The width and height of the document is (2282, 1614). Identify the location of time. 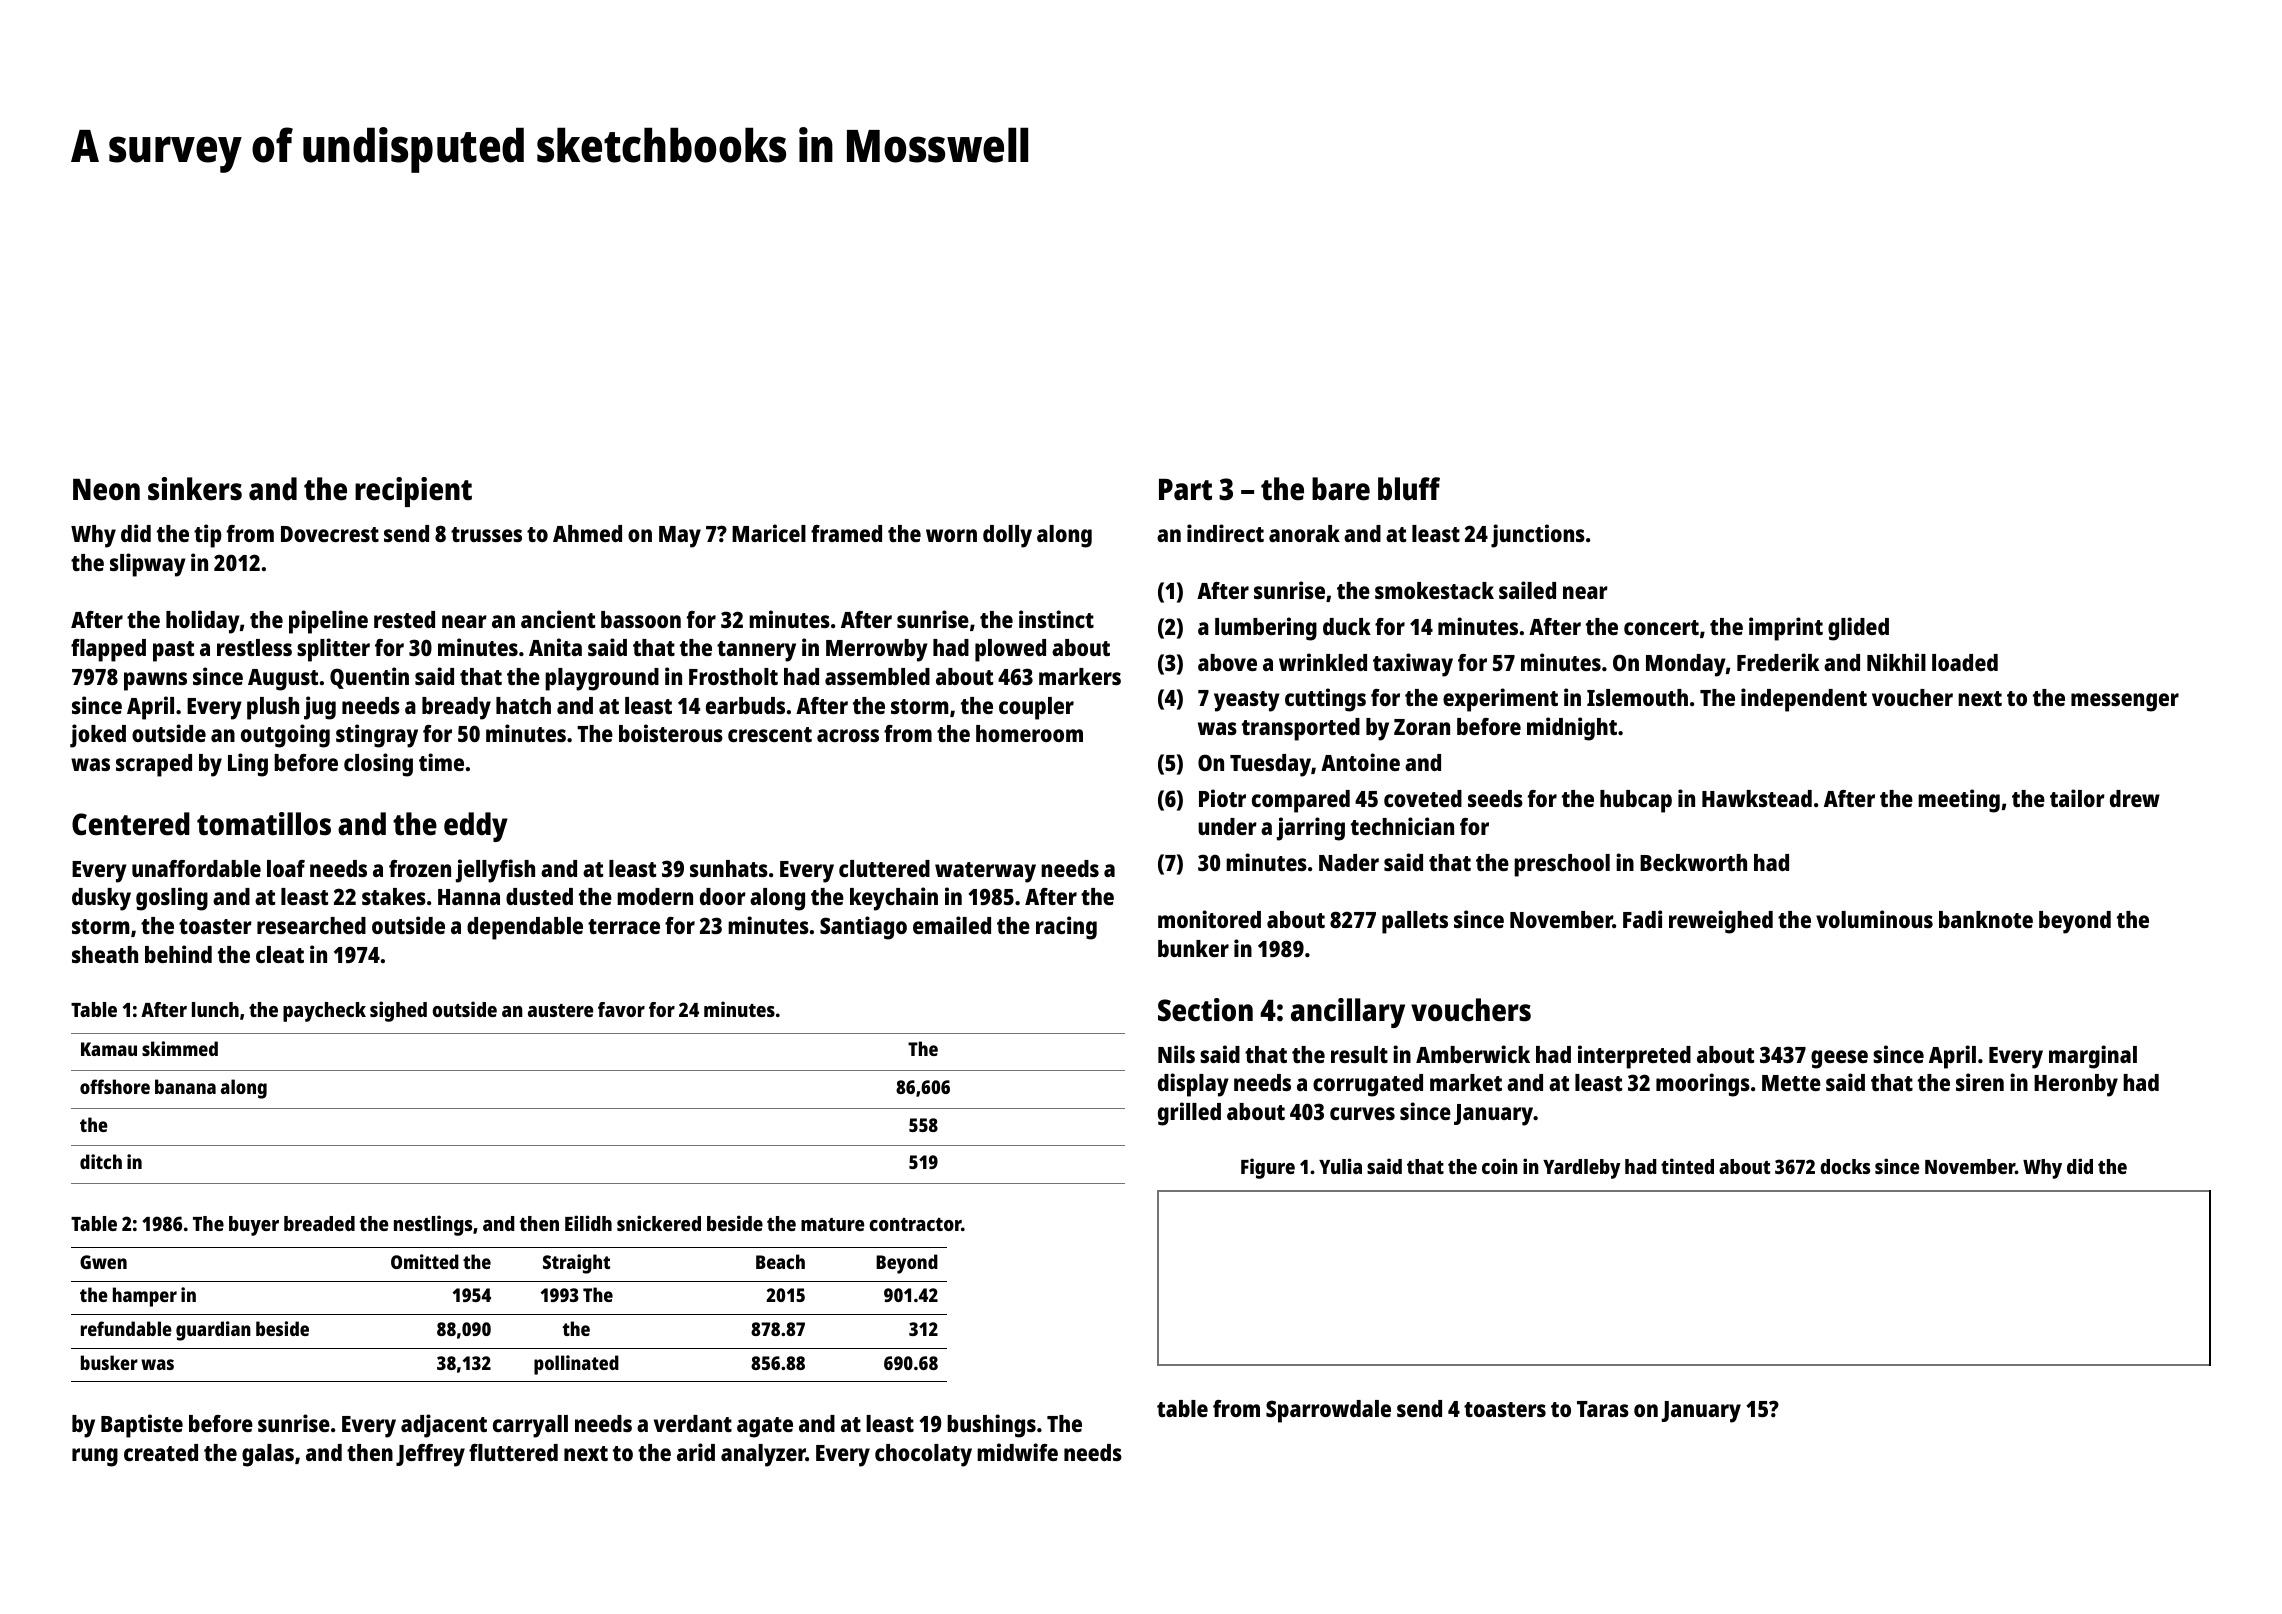
(441, 762).
